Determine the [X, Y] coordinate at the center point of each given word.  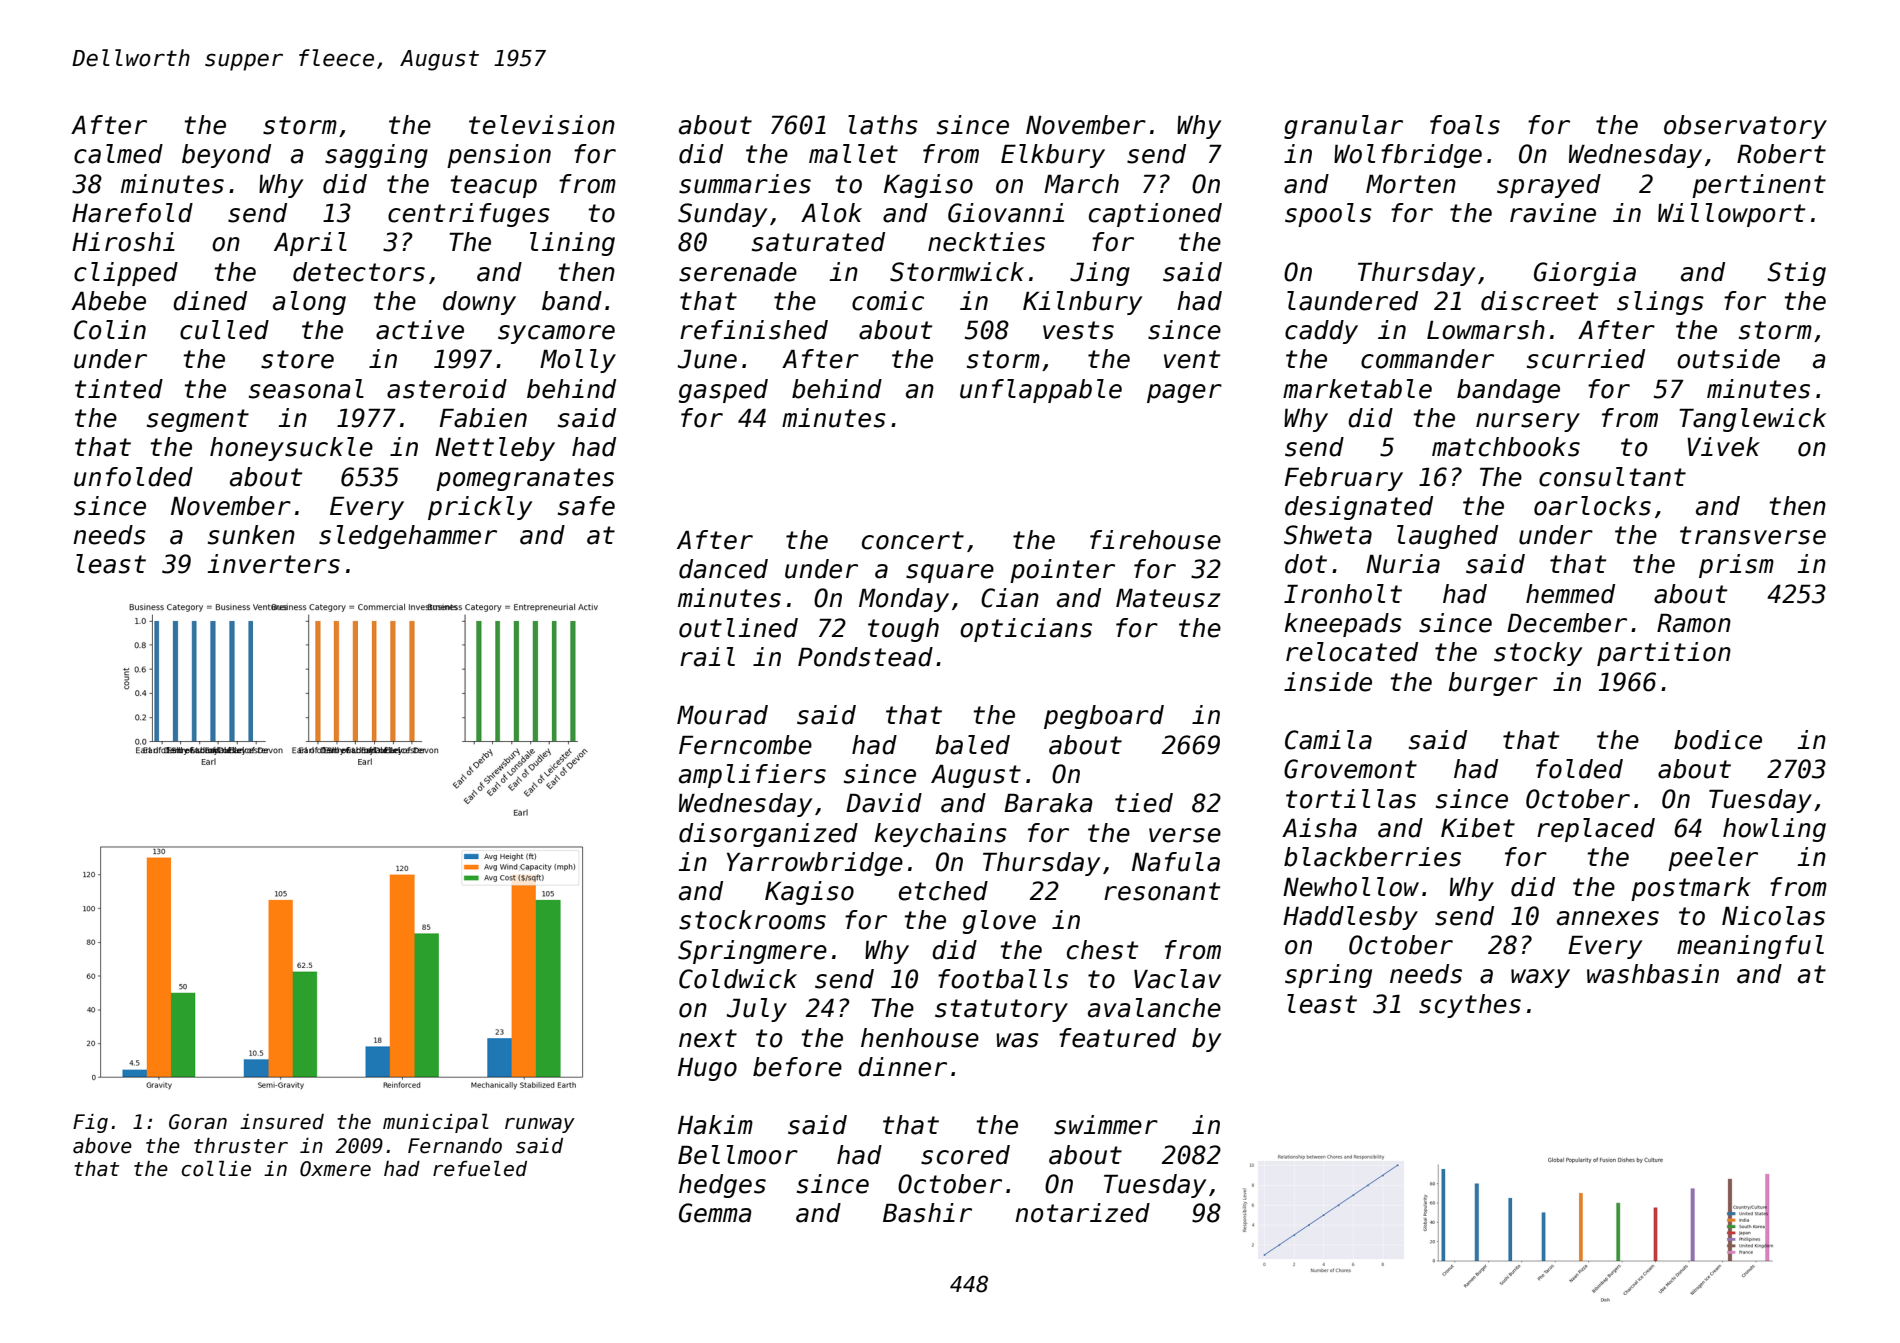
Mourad [722, 715]
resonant [1162, 891]
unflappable [1041, 391]
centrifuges [469, 215]
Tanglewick [1752, 420]
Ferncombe [745, 745]
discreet [1539, 301]
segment [198, 420]
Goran [198, 1122]
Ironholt [1343, 594]
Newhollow [1351, 887]
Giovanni [1006, 213]
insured [282, 1122]
